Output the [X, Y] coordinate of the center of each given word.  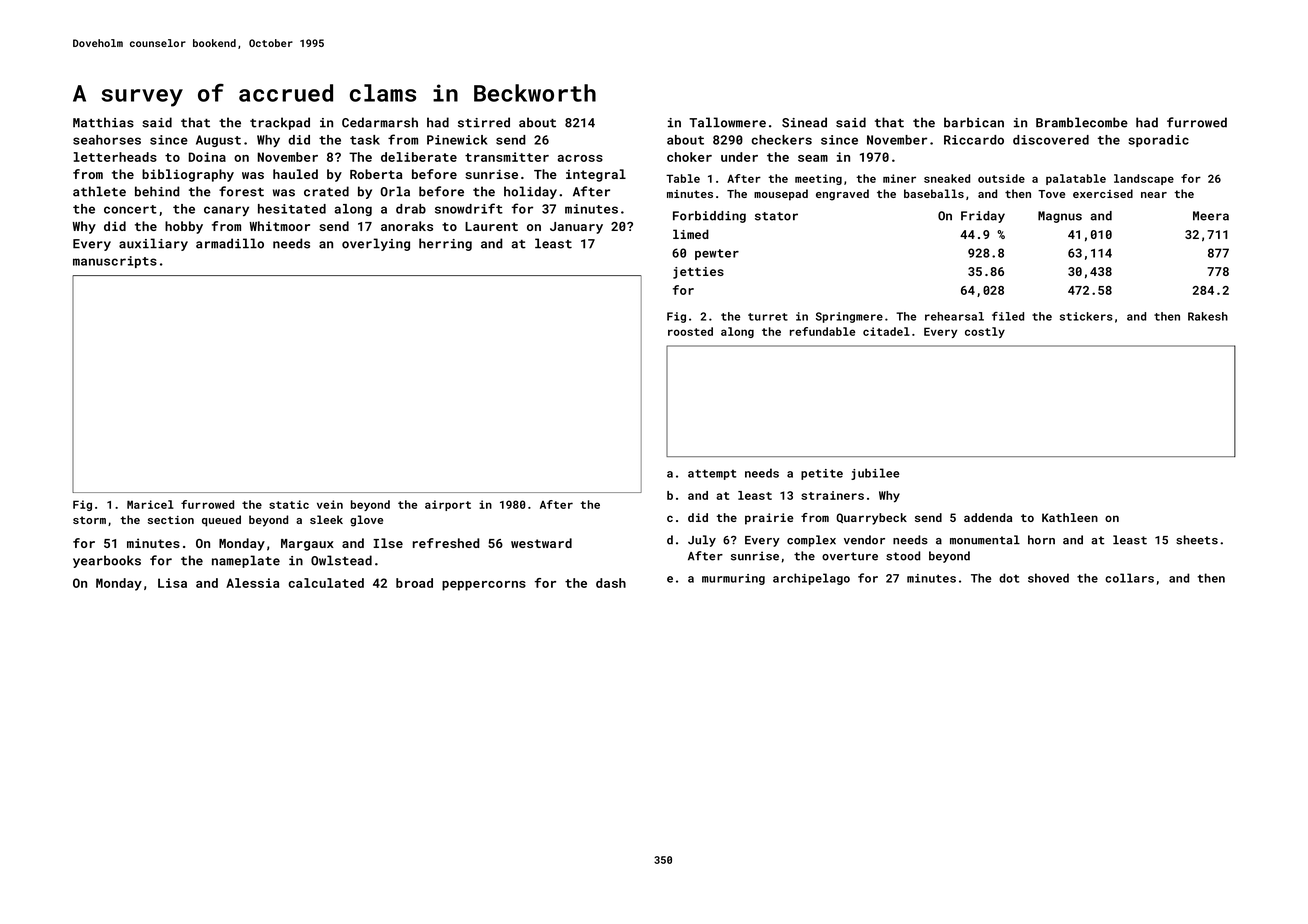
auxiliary [153, 244]
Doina [207, 157]
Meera [1211, 216]
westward [541, 543]
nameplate [246, 561]
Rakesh [1208, 316]
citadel [886, 331]
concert [130, 209]
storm [89, 520]
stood [903, 556]
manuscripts [115, 262]
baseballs [934, 193]
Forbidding [709, 217]
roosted [690, 331]
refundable [822, 331]
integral [596, 175]
